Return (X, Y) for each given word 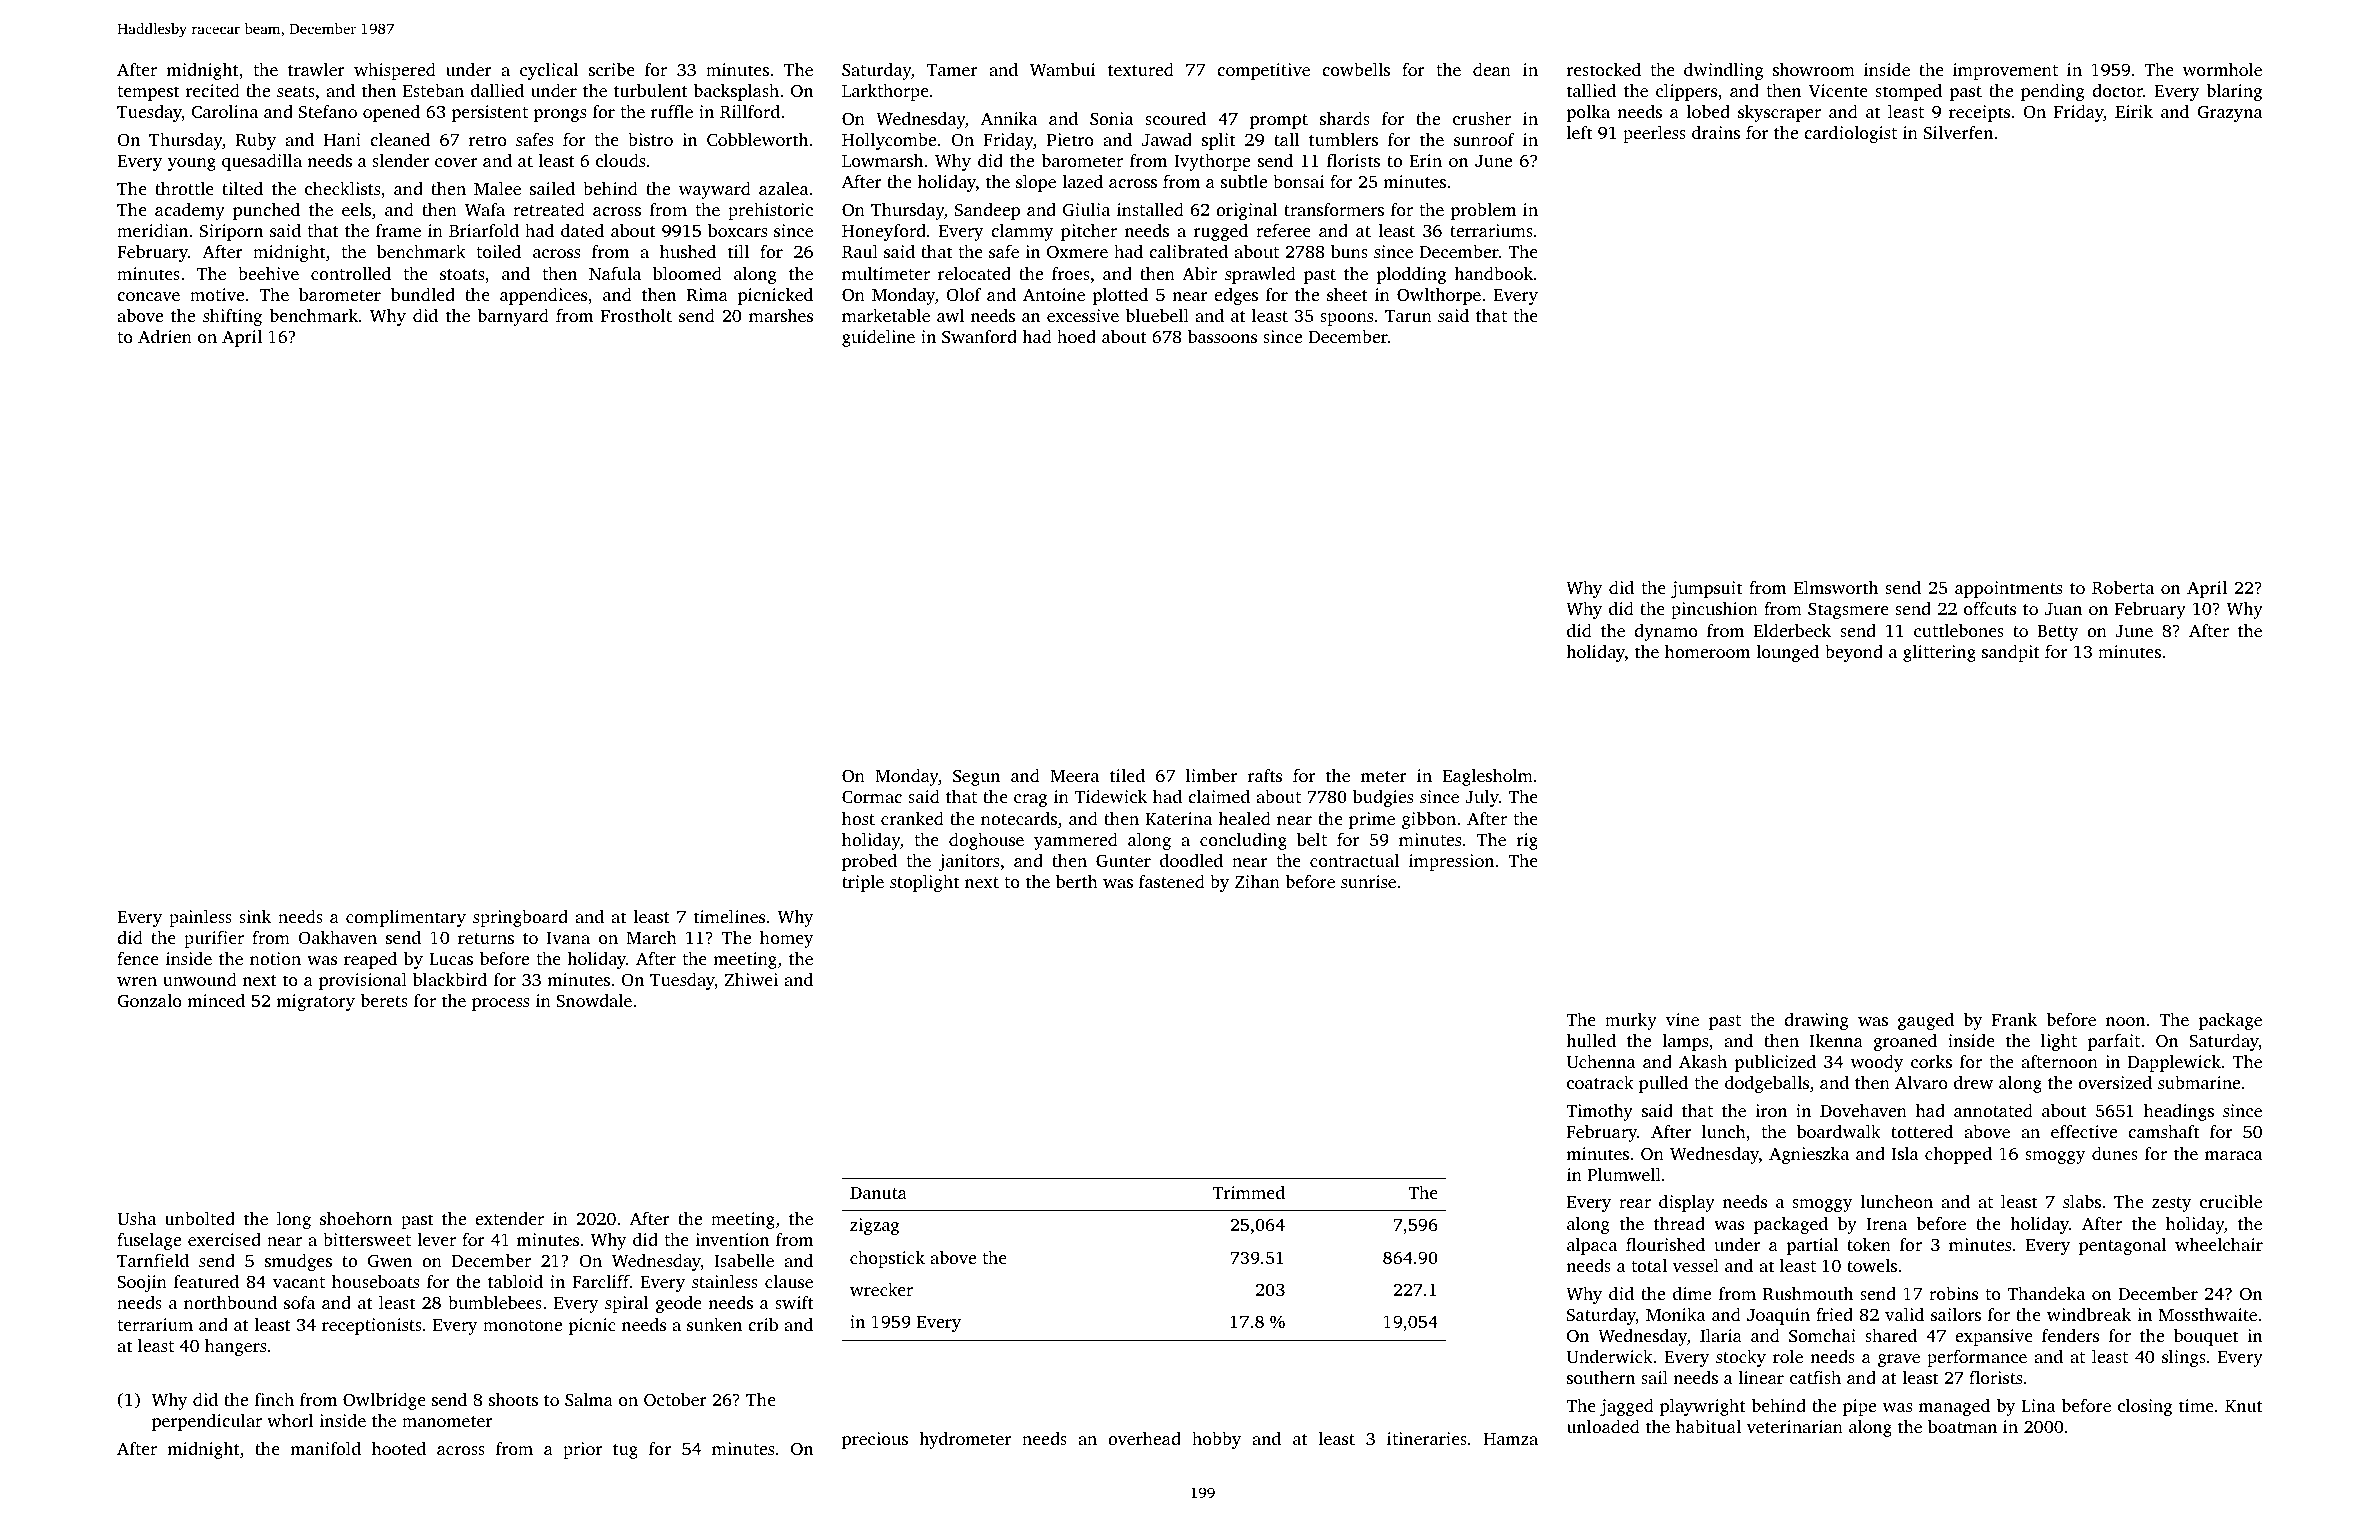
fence (138, 958)
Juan (2063, 609)
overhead (1144, 1438)
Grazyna (2230, 113)
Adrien (165, 336)
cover (456, 162)
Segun (976, 777)
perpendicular (207, 1422)
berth (1077, 881)
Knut (2244, 1406)
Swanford (979, 337)
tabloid (515, 1281)
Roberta (2123, 588)
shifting (232, 317)
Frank (2014, 1019)
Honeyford (884, 232)
